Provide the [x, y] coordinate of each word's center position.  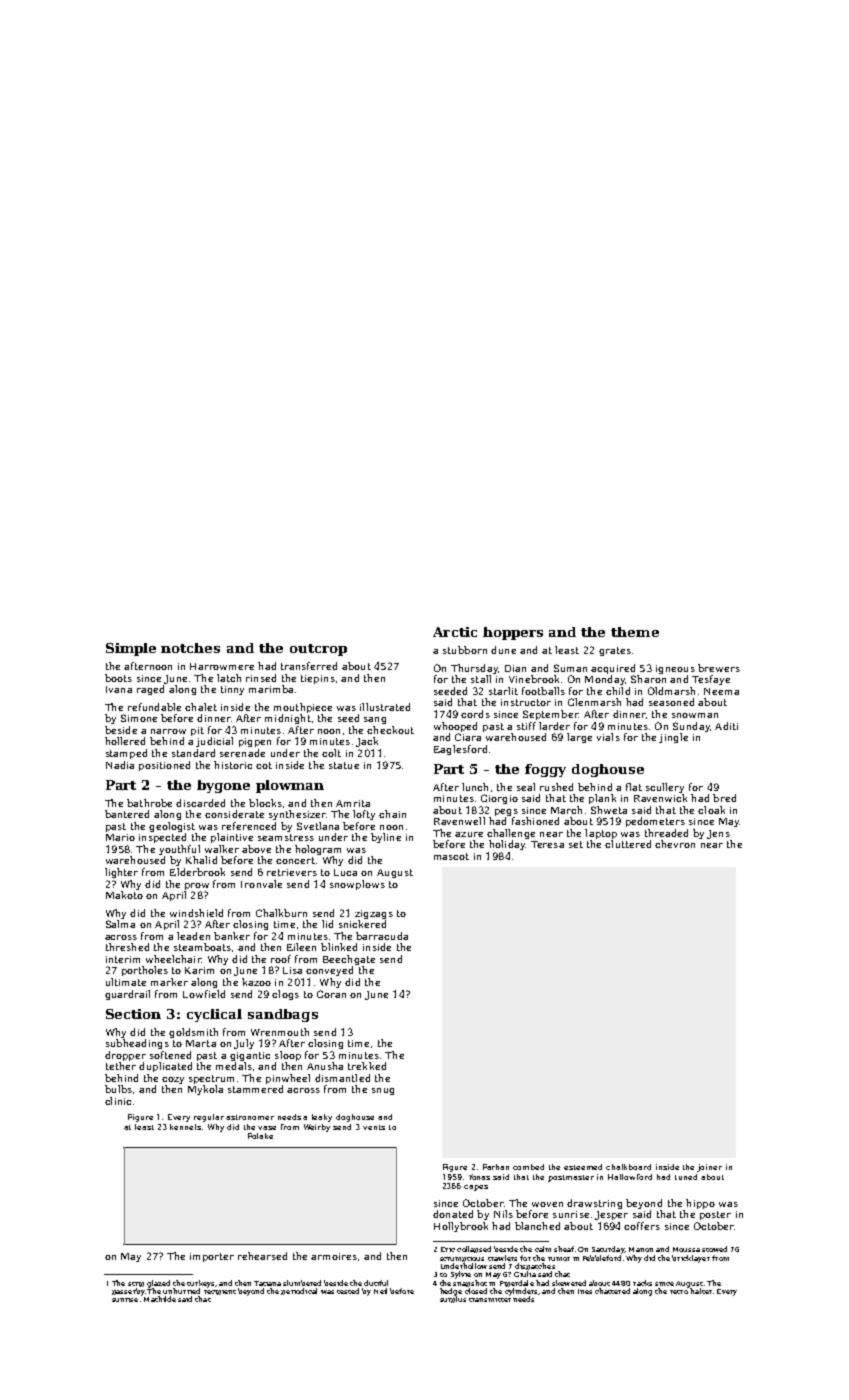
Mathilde [160, 1299]
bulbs [118, 1089]
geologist [172, 827]
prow [197, 886]
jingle [673, 738]
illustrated [385, 707]
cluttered [628, 844]
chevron [675, 844]
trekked [367, 1066]
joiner [709, 1168]
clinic [118, 1101]
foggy [545, 770]
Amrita [353, 803]
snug [383, 1091]
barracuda [382, 936]
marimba [271, 689]
